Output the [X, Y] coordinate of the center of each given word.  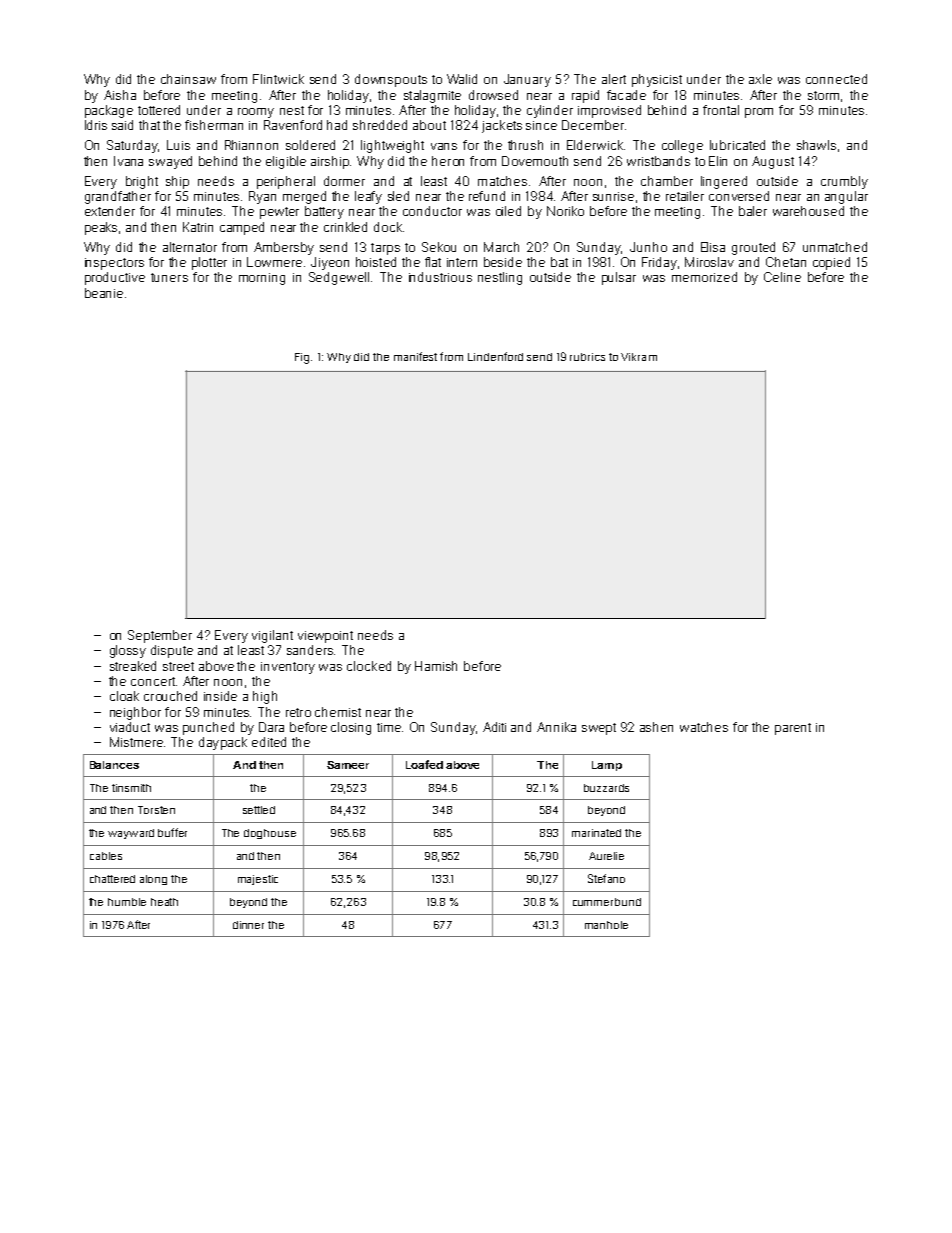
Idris [96, 125]
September [160, 636]
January [527, 80]
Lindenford [495, 356]
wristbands [658, 161]
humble [127, 902]
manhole [606, 925]
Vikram [639, 357]
